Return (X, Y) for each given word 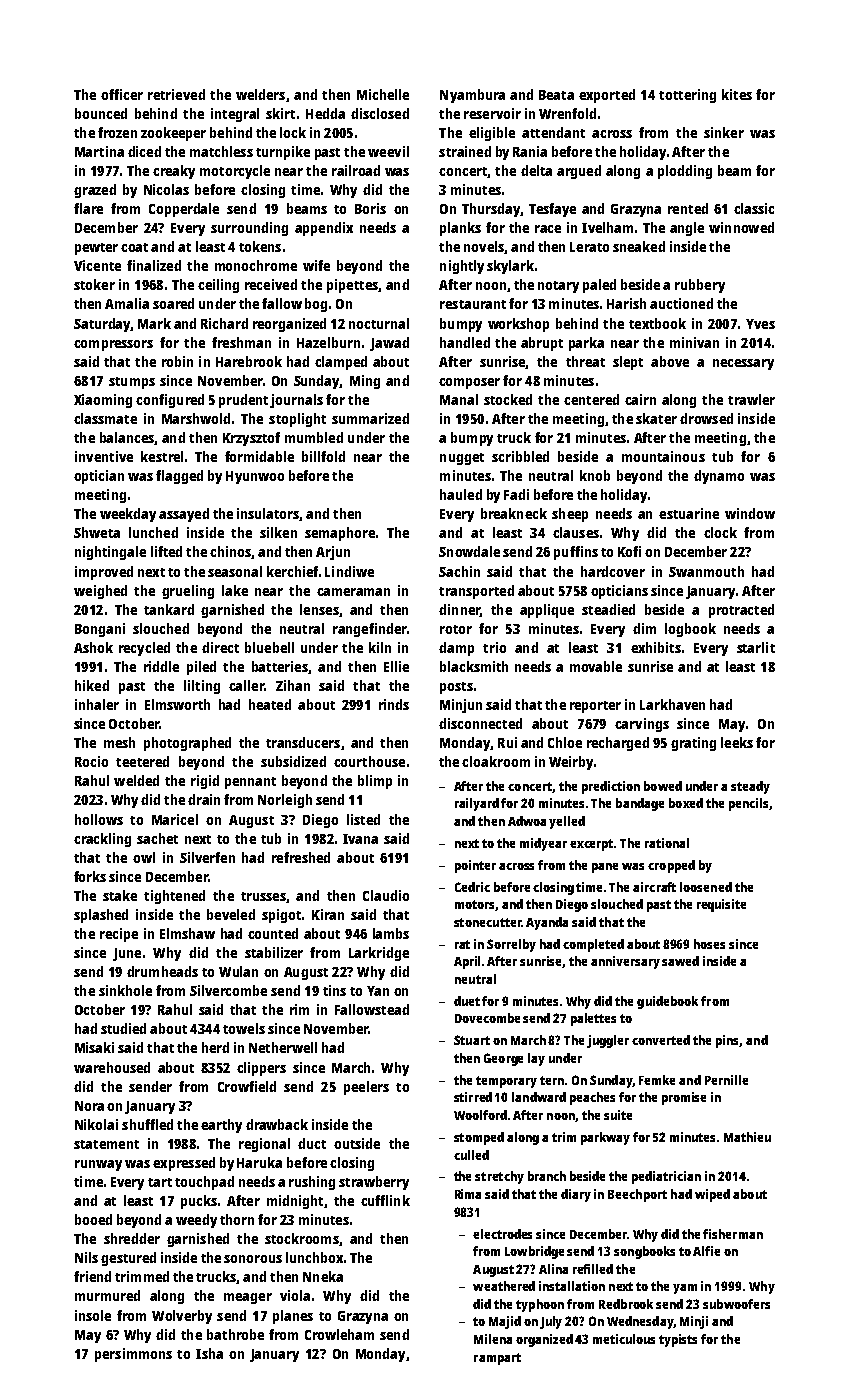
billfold (323, 456)
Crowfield (247, 1086)
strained (465, 151)
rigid (205, 782)
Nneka (323, 1276)
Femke (657, 1080)
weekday (128, 515)
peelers (366, 1088)
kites (737, 94)
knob (595, 475)
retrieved (176, 94)
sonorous (253, 1259)
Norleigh (285, 801)
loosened (706, 887)
